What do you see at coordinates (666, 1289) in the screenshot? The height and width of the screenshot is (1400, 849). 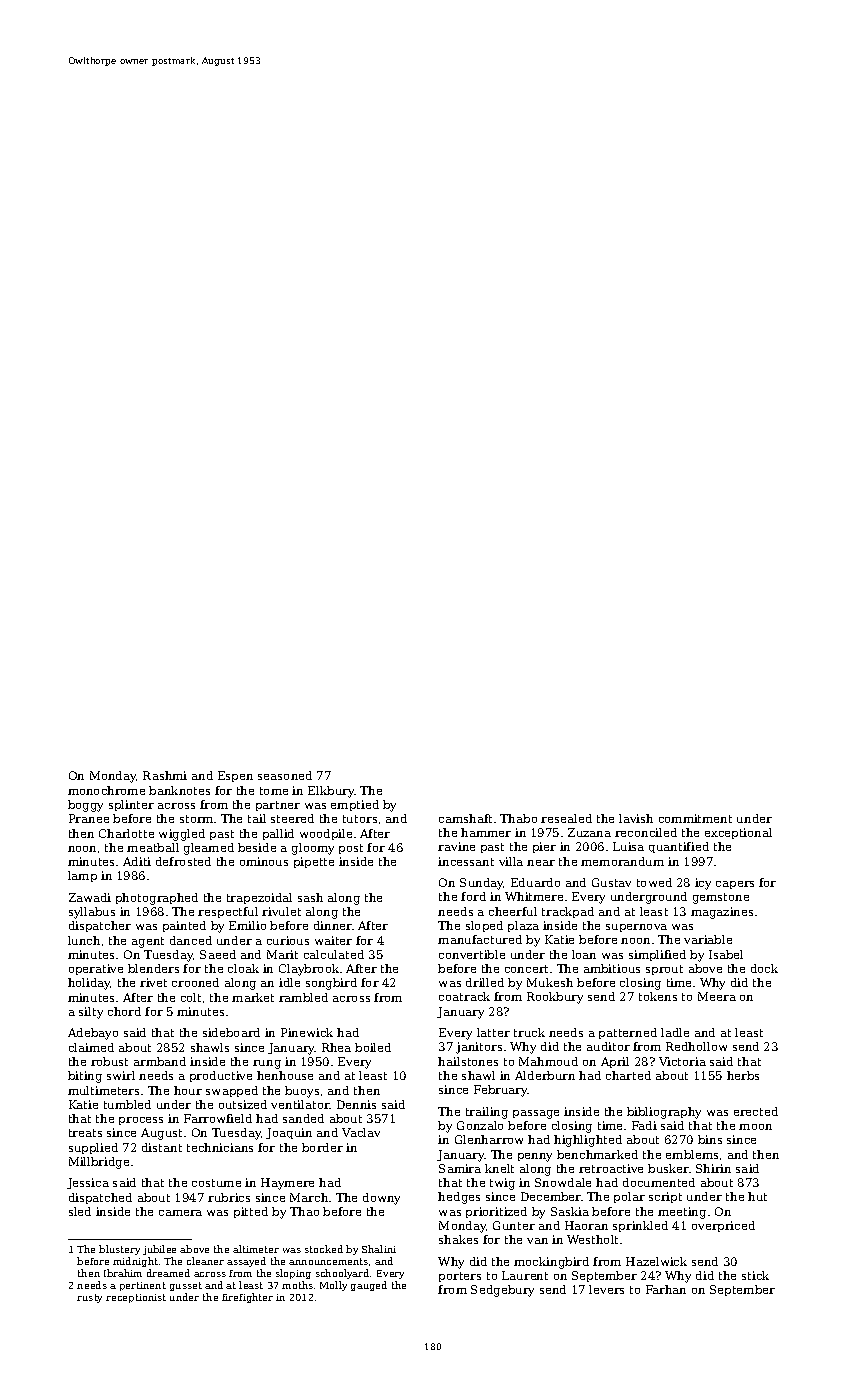 I see `Farhan` at bounding box center [666, 1289].
